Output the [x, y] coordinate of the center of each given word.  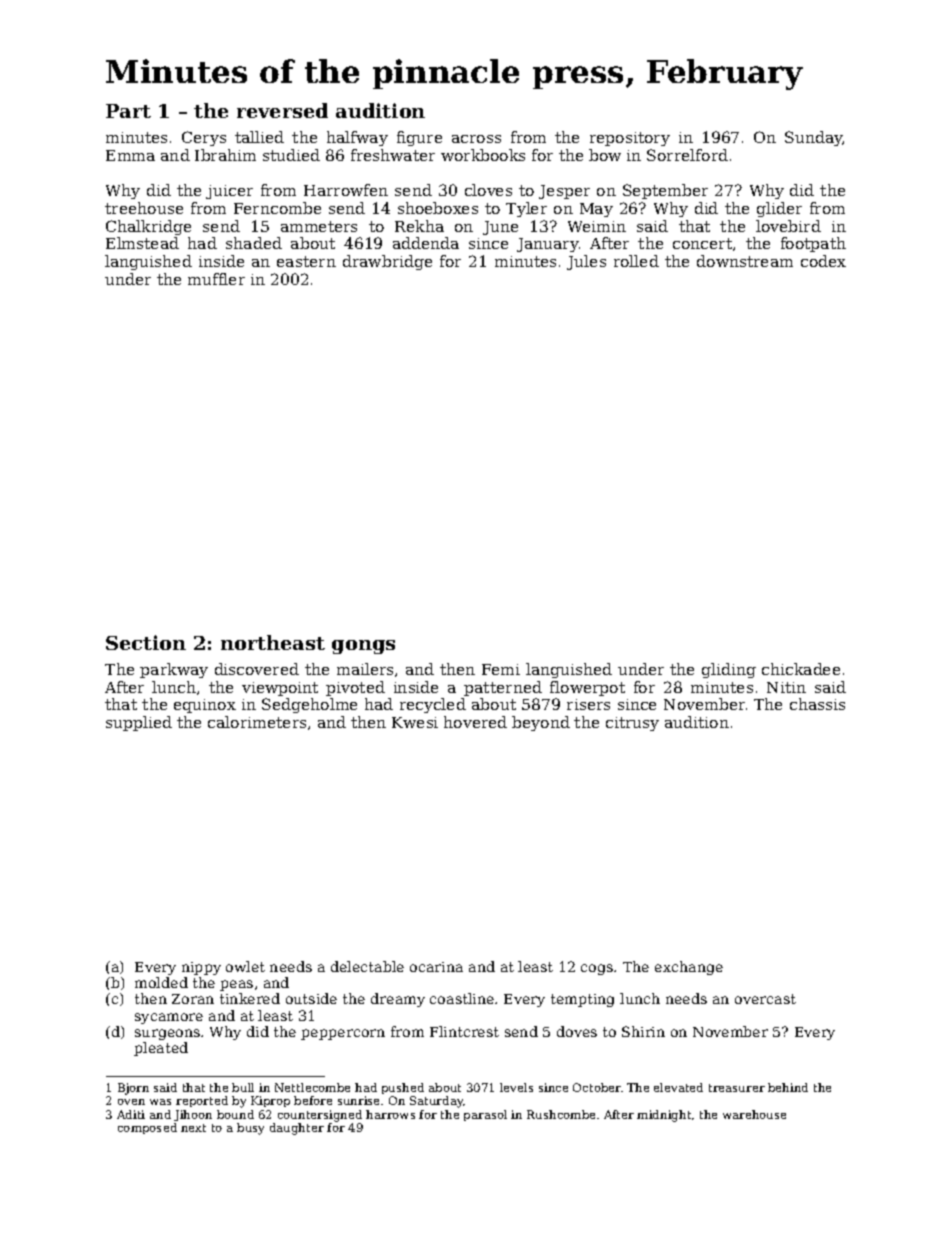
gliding [729, 670]
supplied [139, 723]
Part [128, 111]
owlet [245, 966]
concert [702, 243]
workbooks [483, 155]
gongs [363, 647]
